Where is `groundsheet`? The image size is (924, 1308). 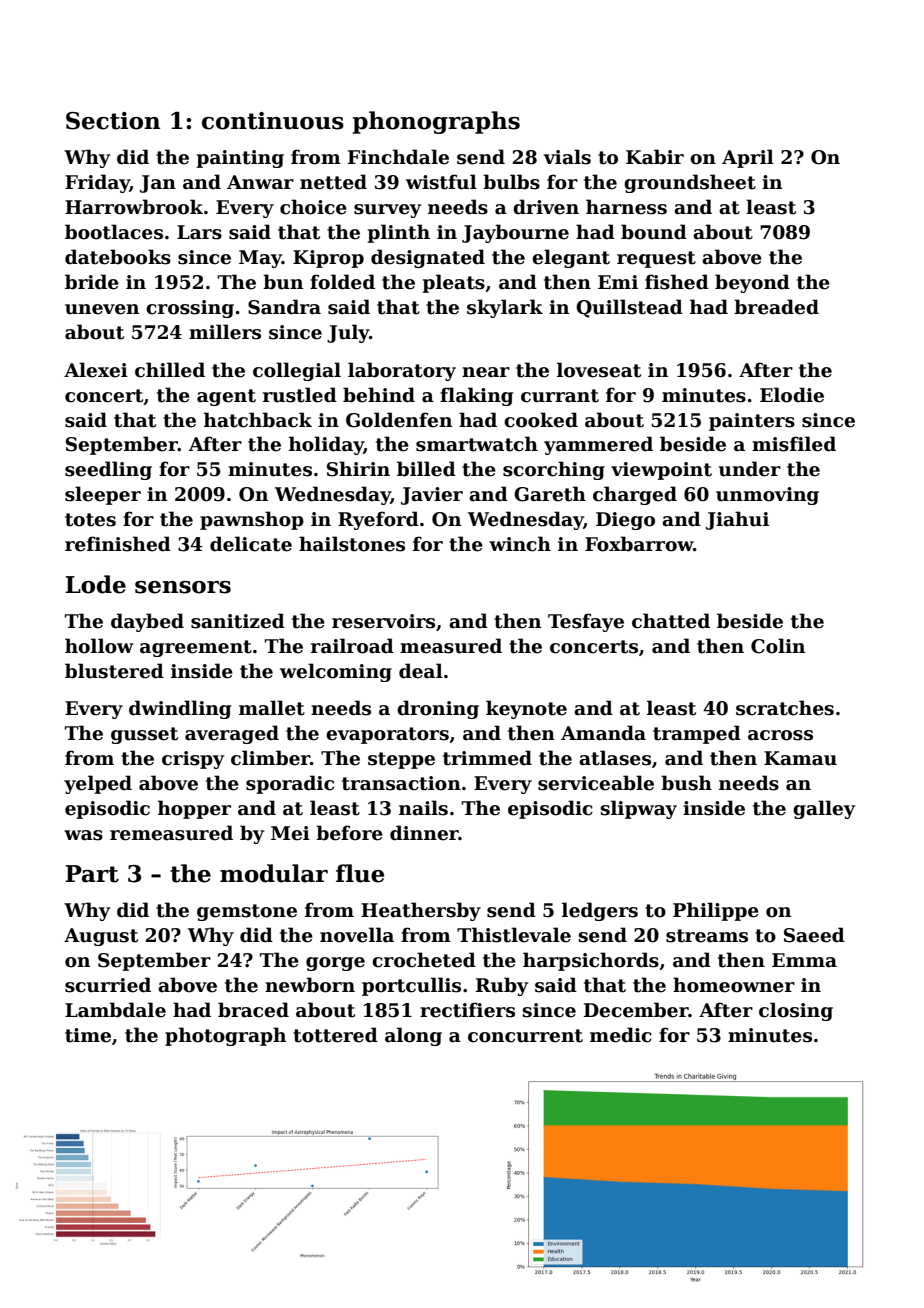
groundsheet is located at coordinates (690, 183).
